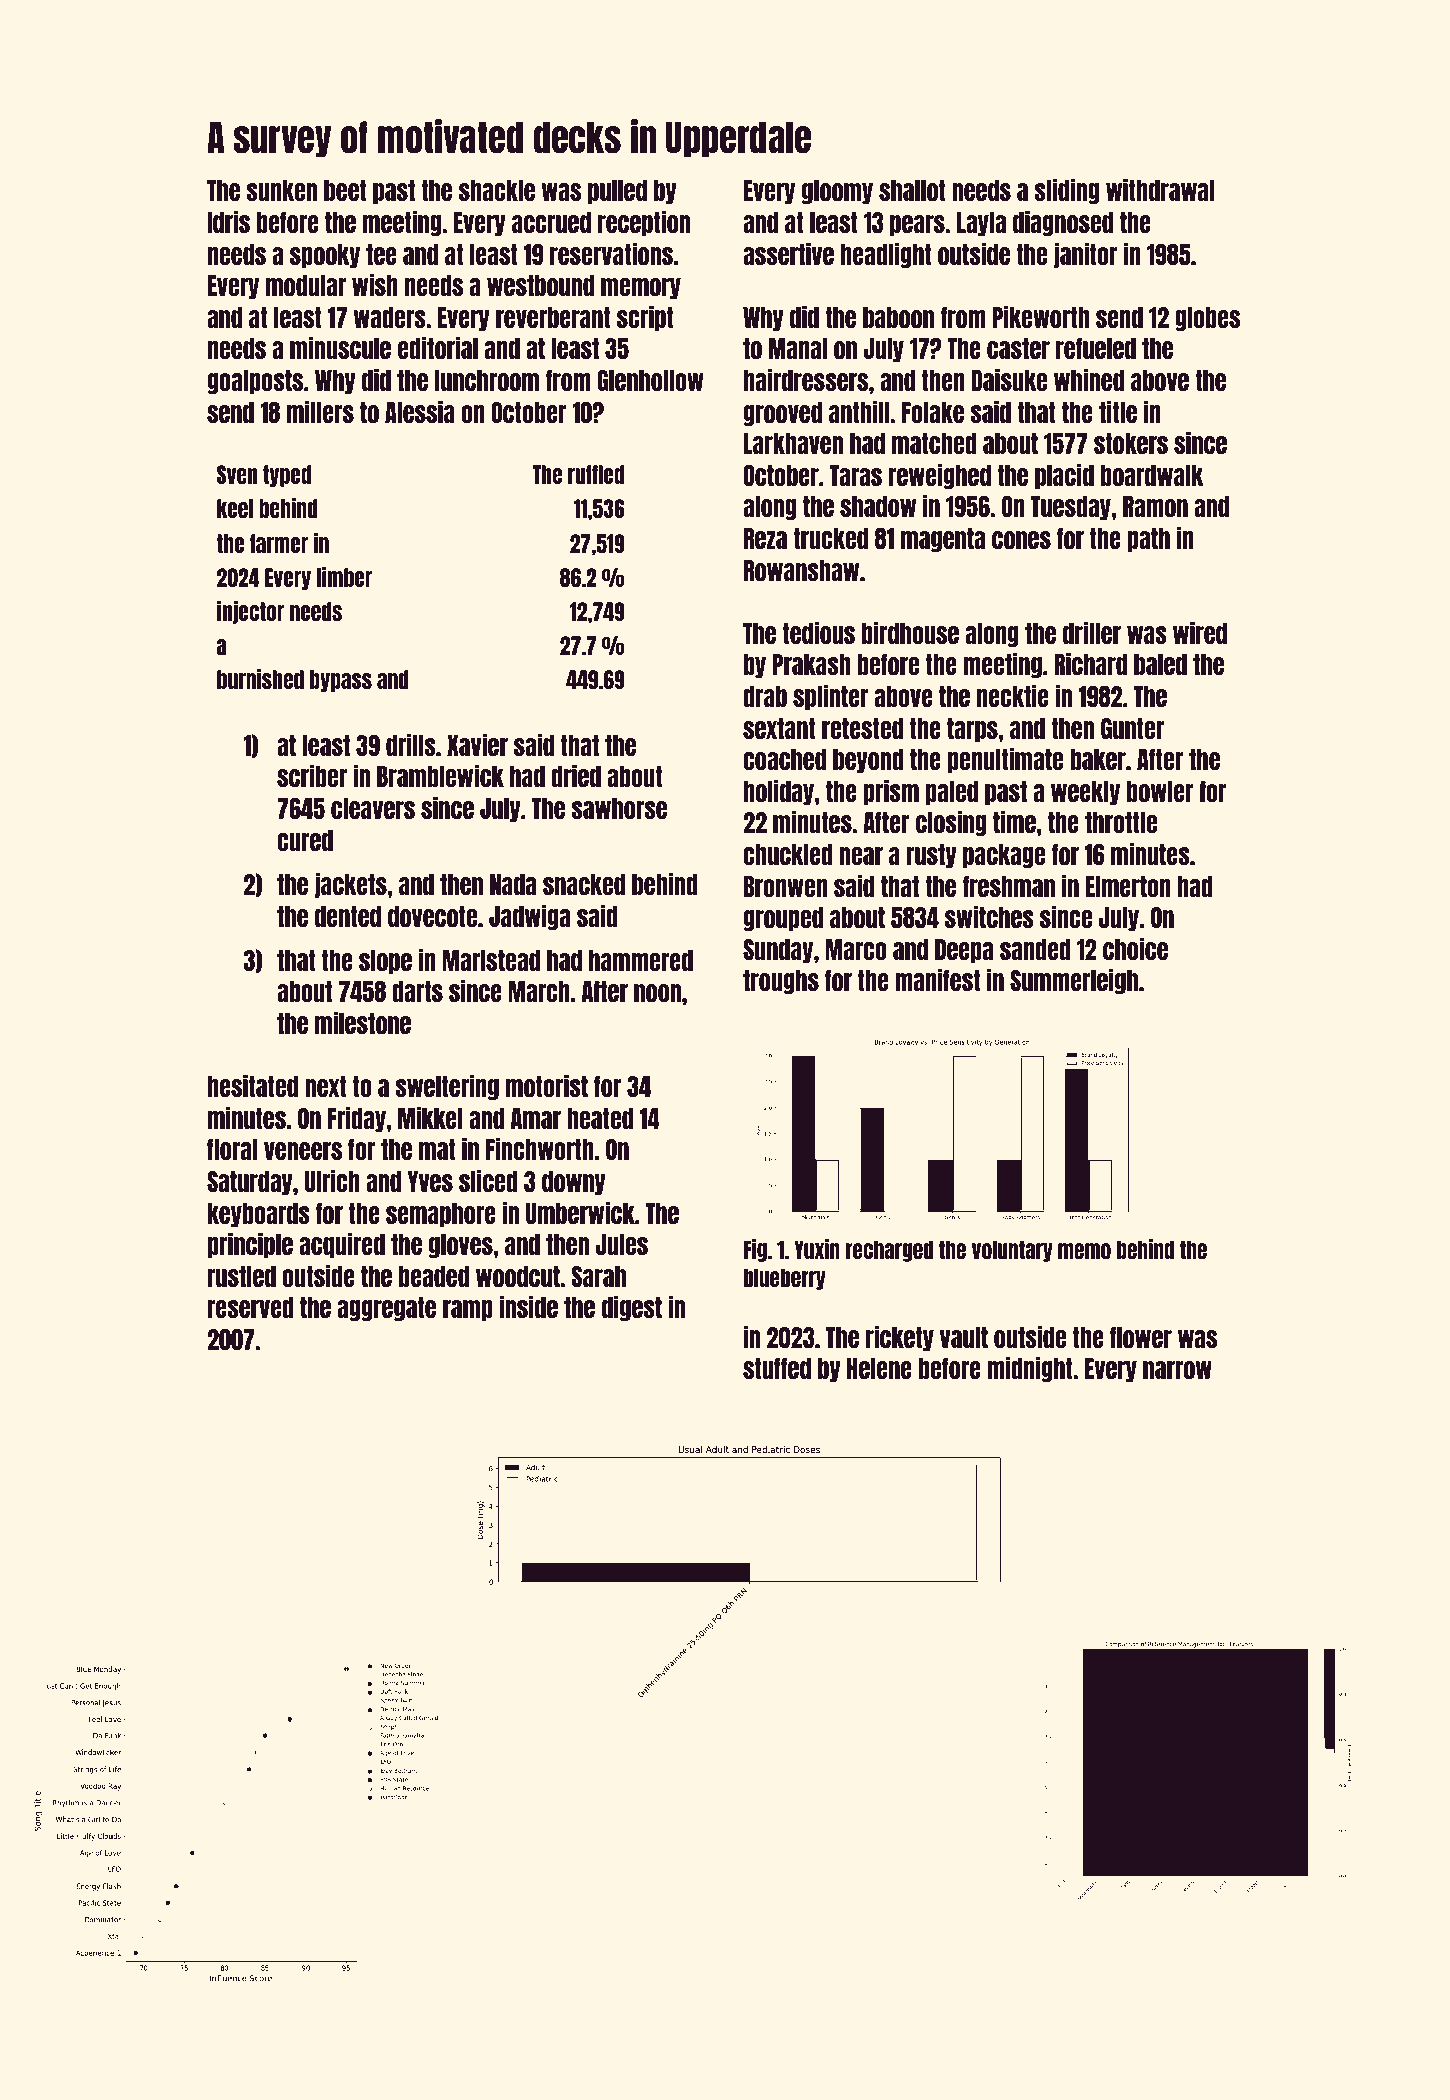 The height and width of the page is (2100, 1450). What do you see at coordinates (417, 991) in the page?
I see `darts` at bounding box center [417, 991].
